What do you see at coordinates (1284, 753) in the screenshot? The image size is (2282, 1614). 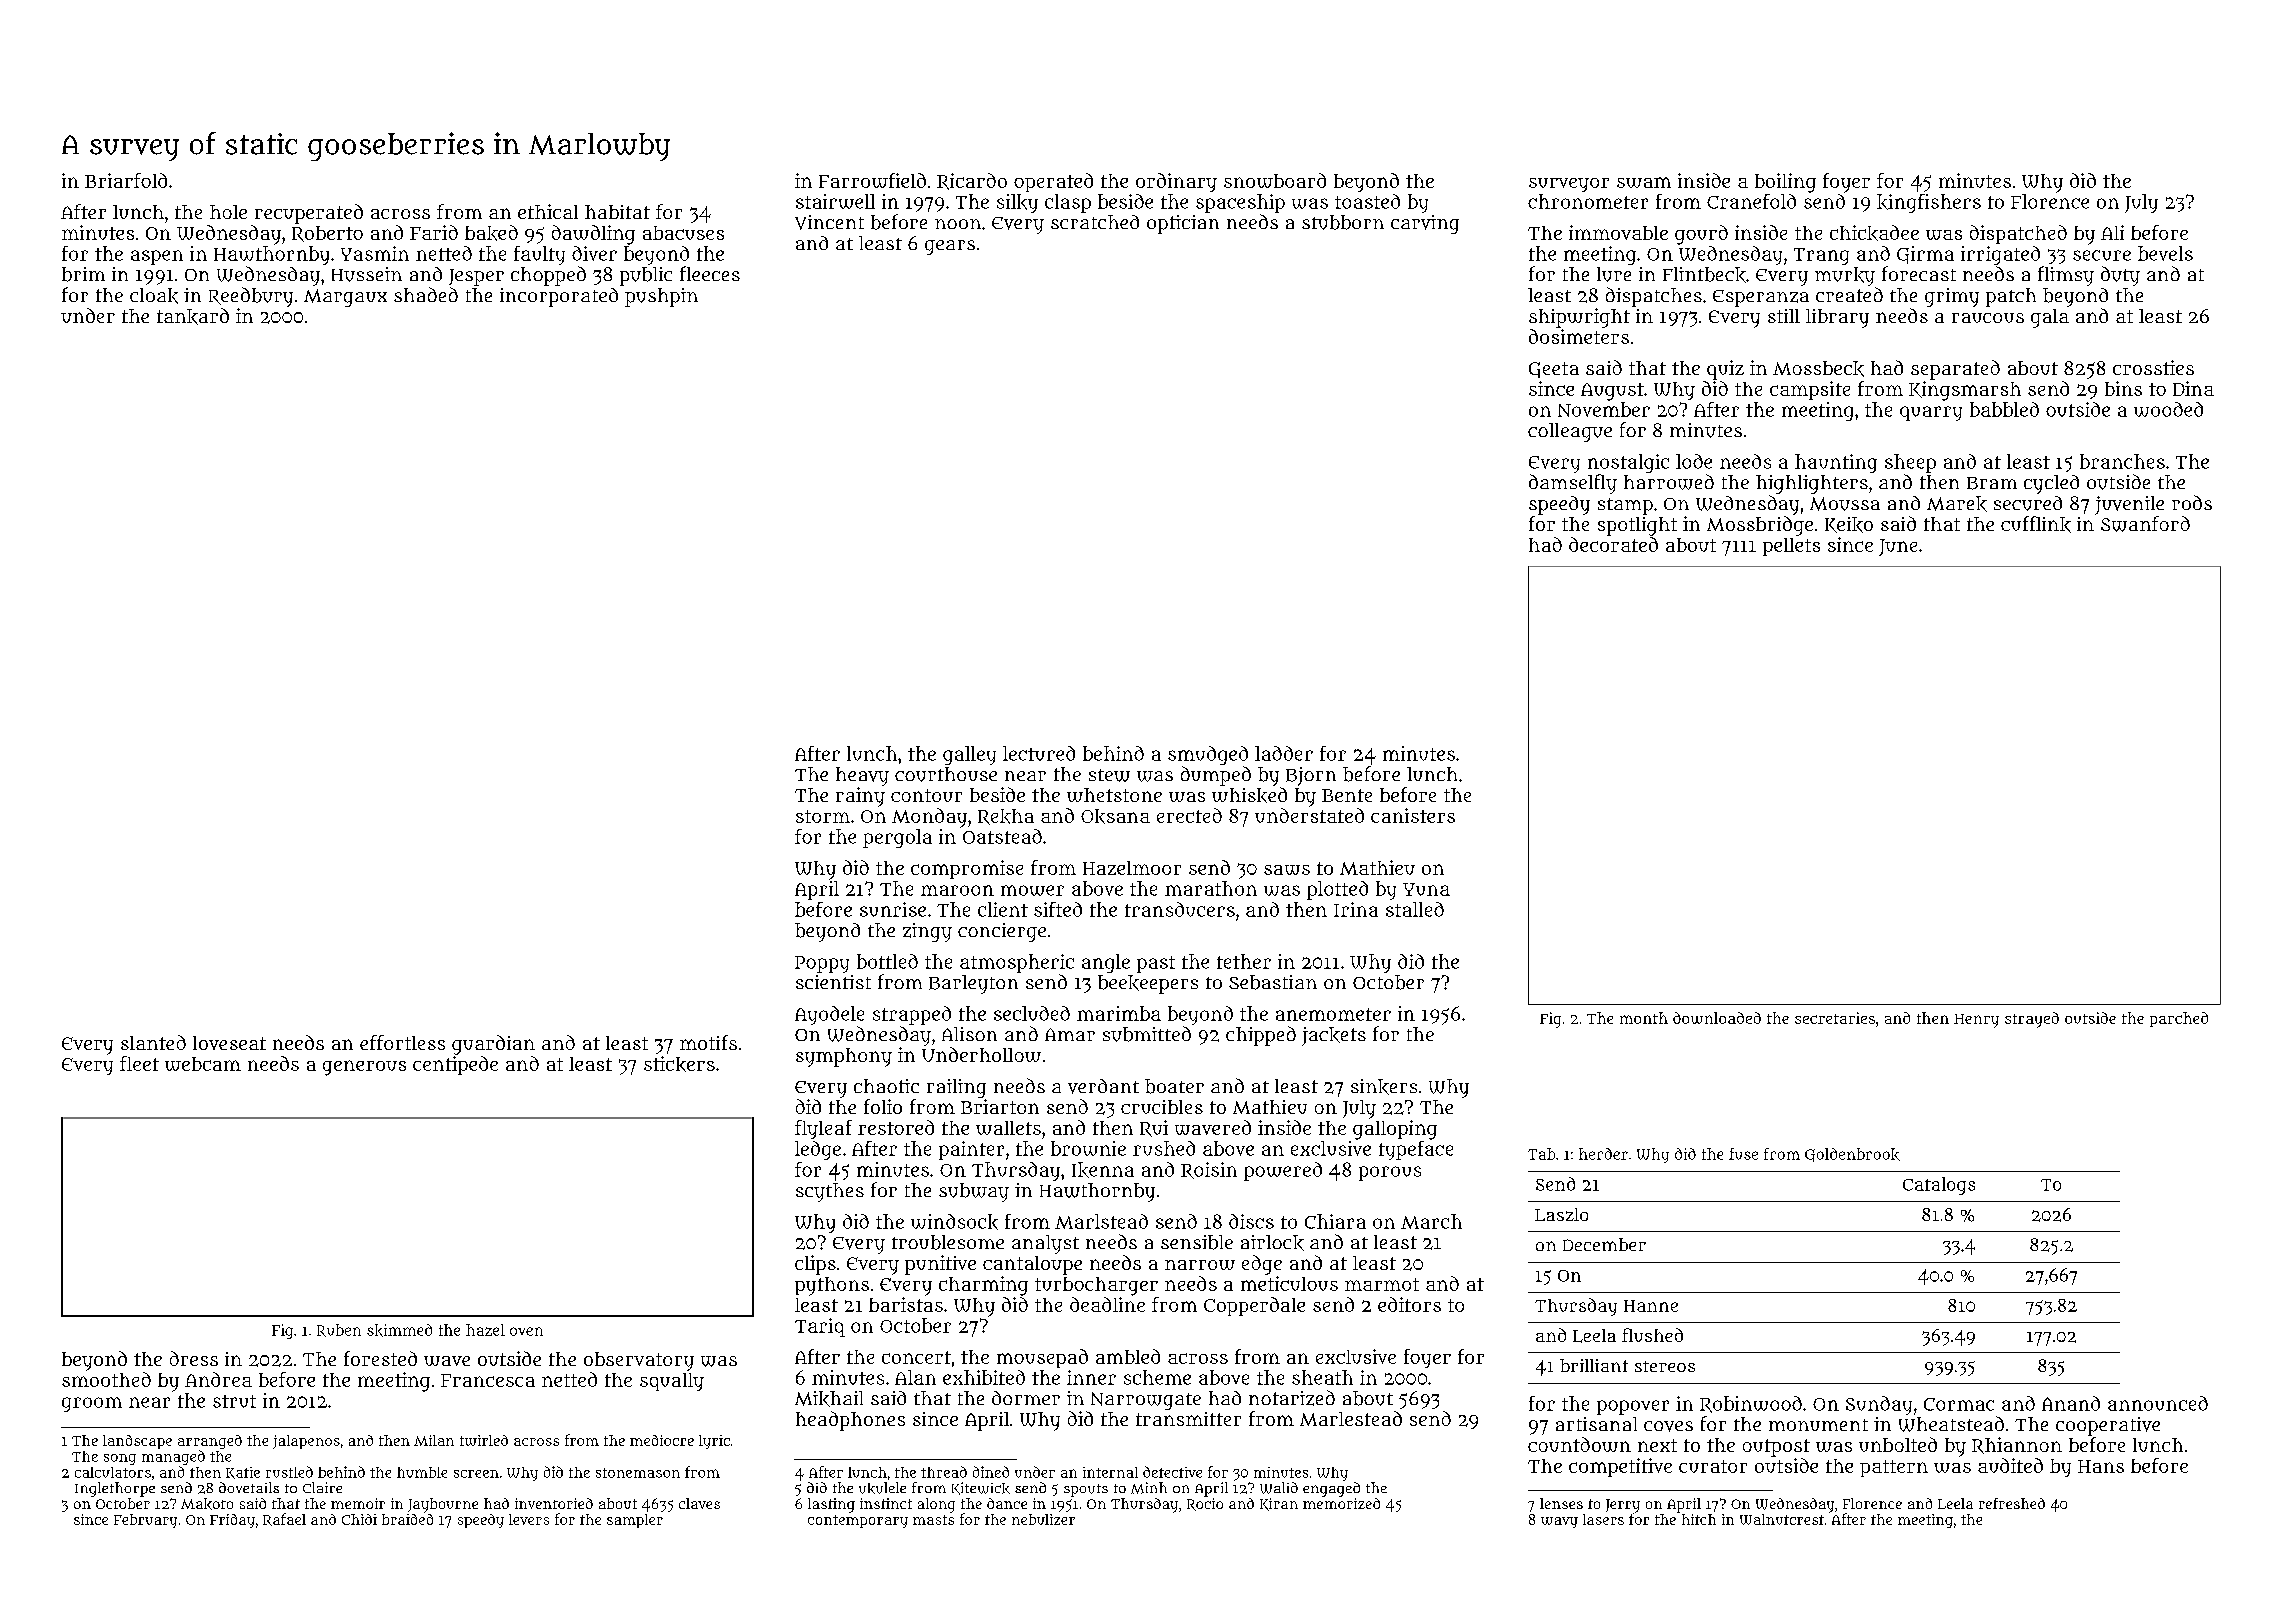 I see `ladder` at bounding box center [1284, 753].
